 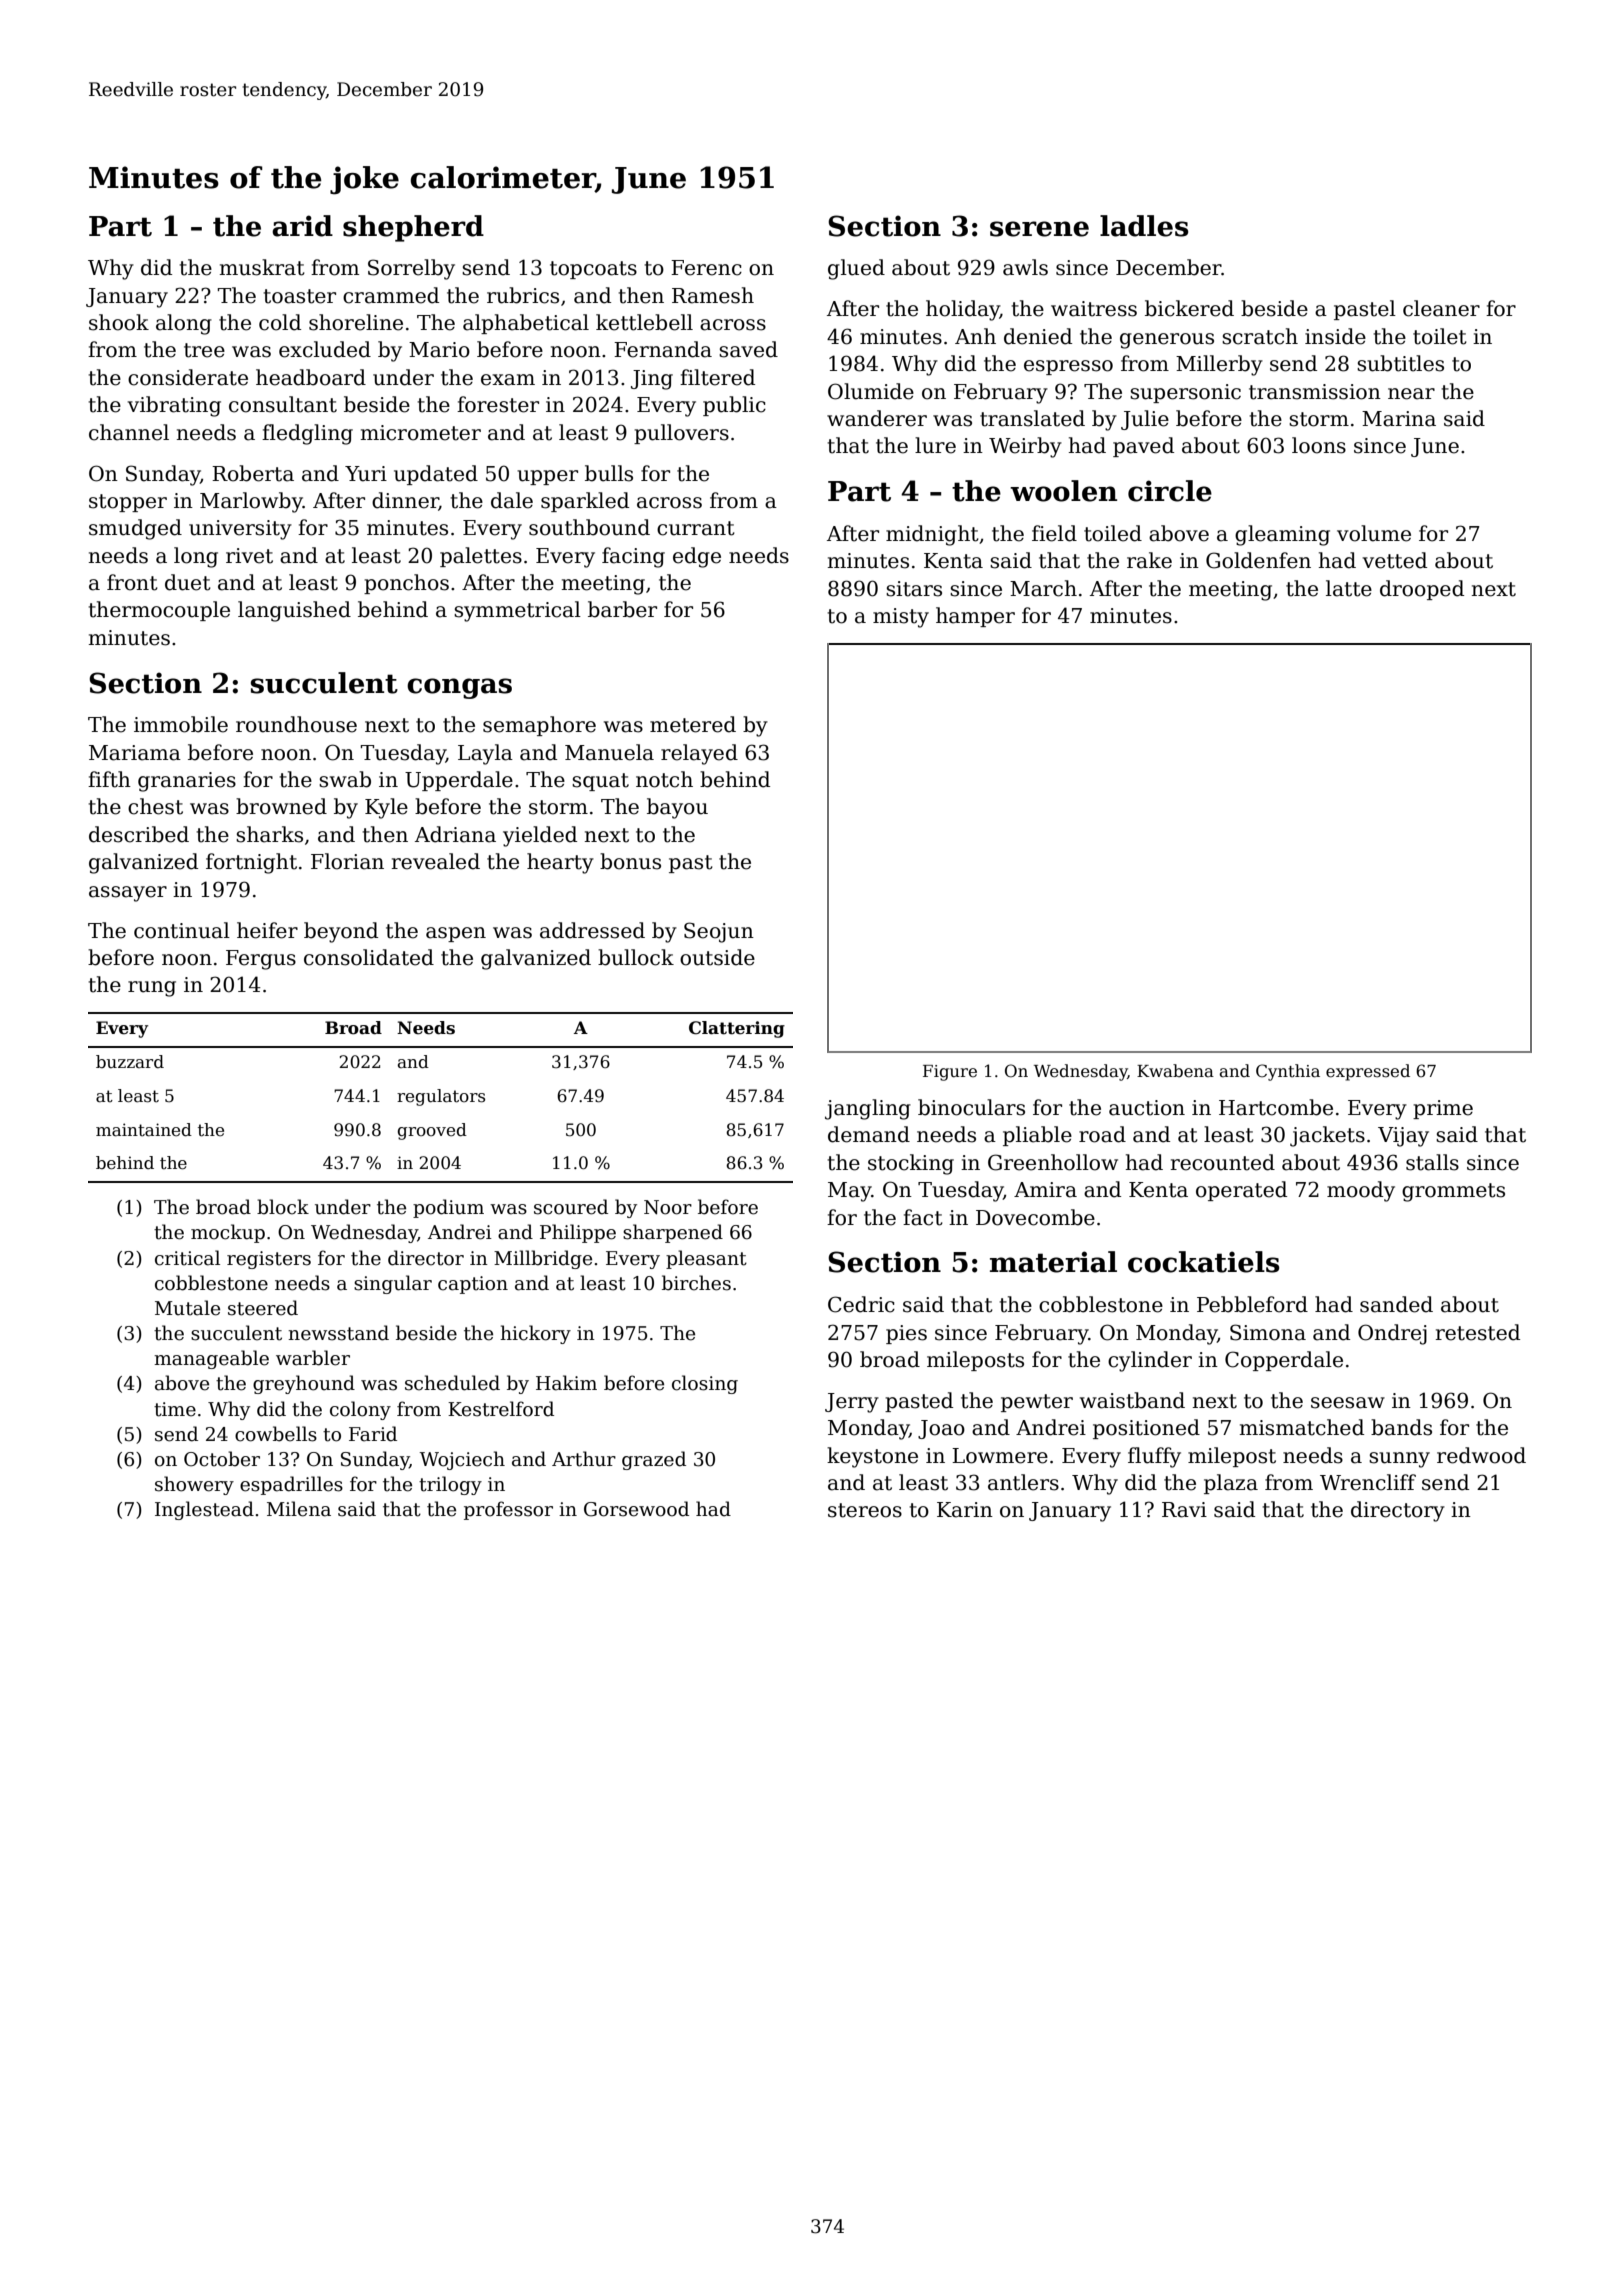 I want to click on showery, so click(x=194, y=1485).
